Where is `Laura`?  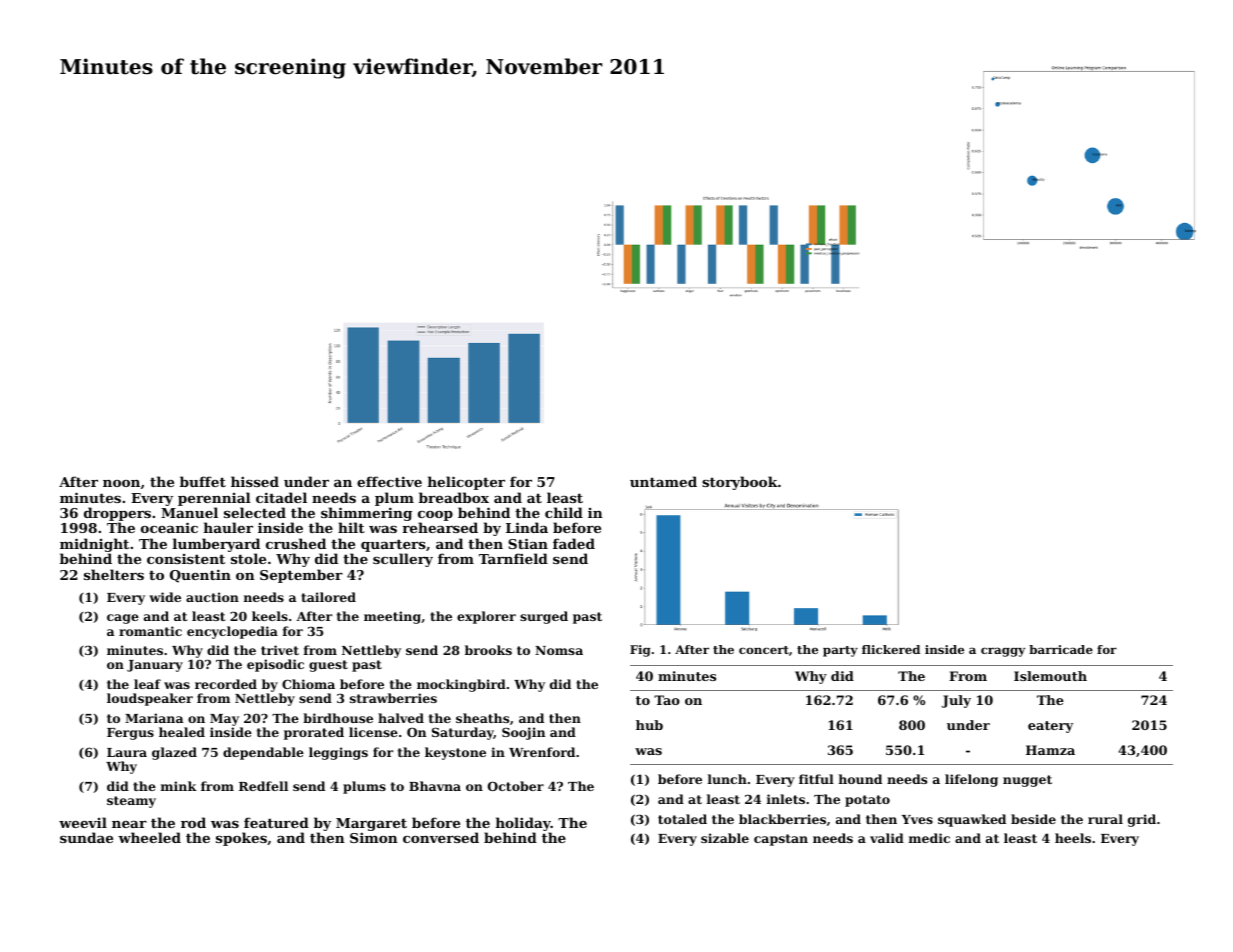
Laura is located at coordinates (127, 752).
